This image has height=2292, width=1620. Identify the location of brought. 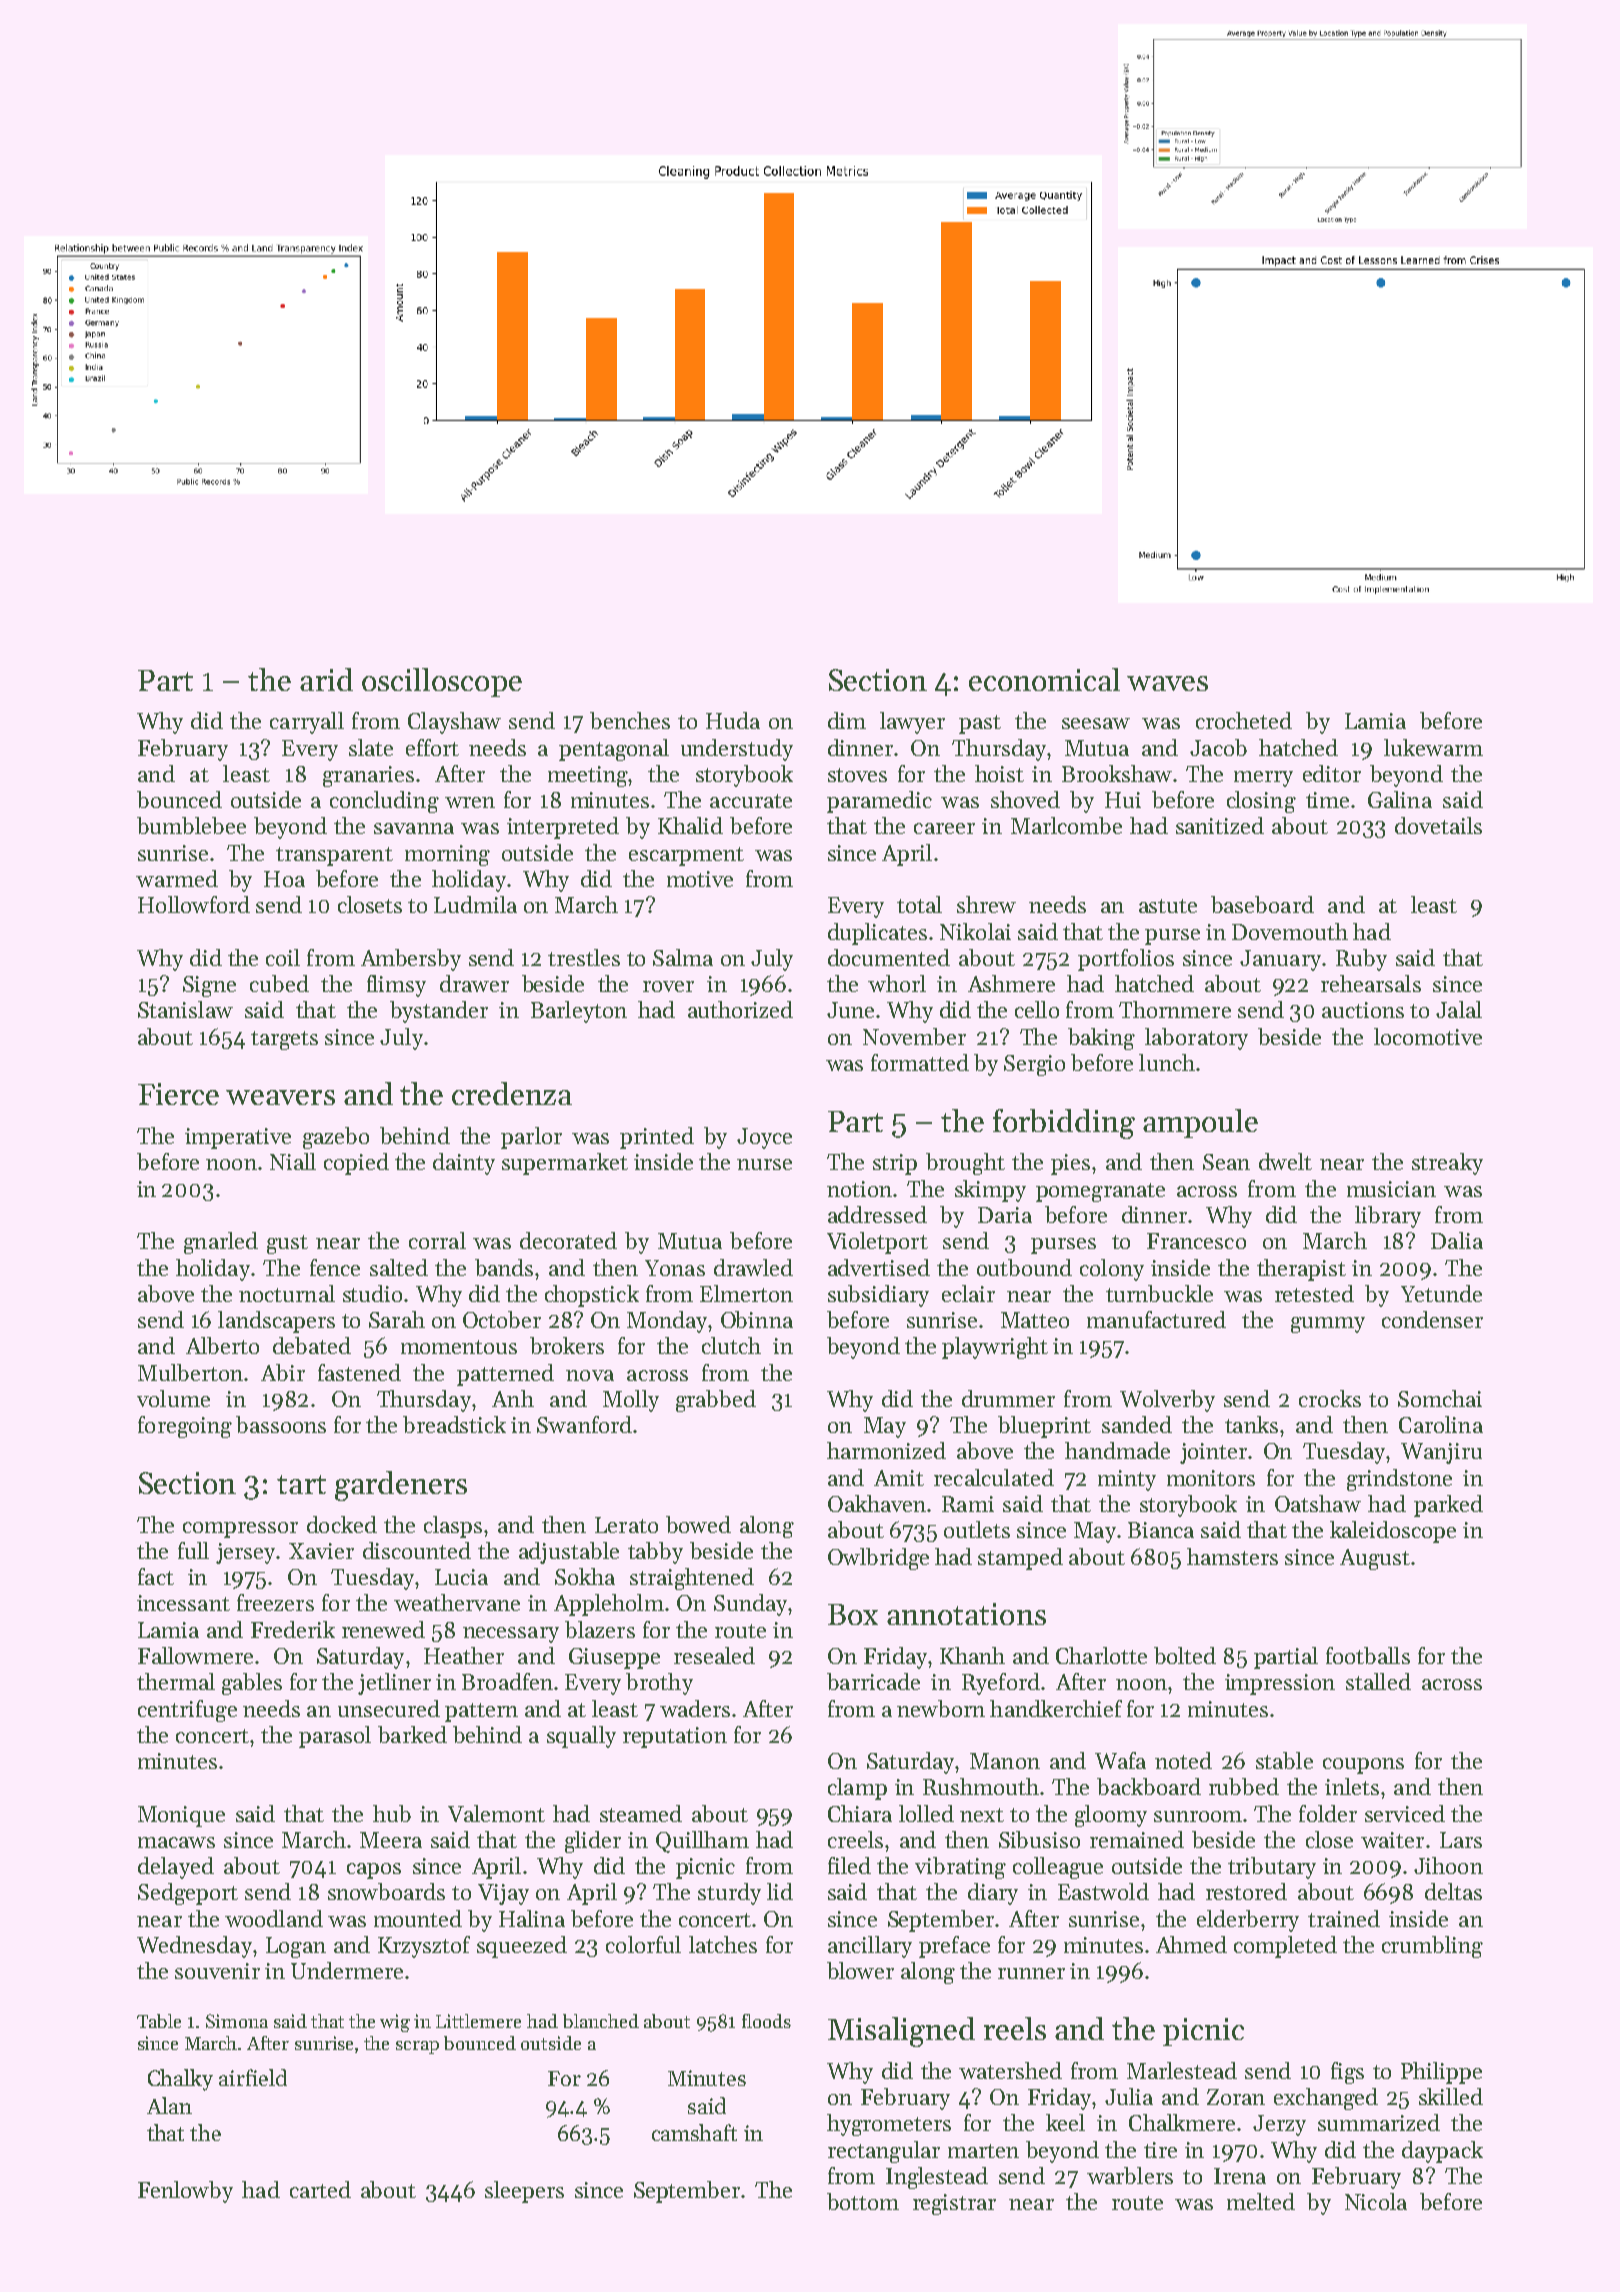
(965, 1164).
